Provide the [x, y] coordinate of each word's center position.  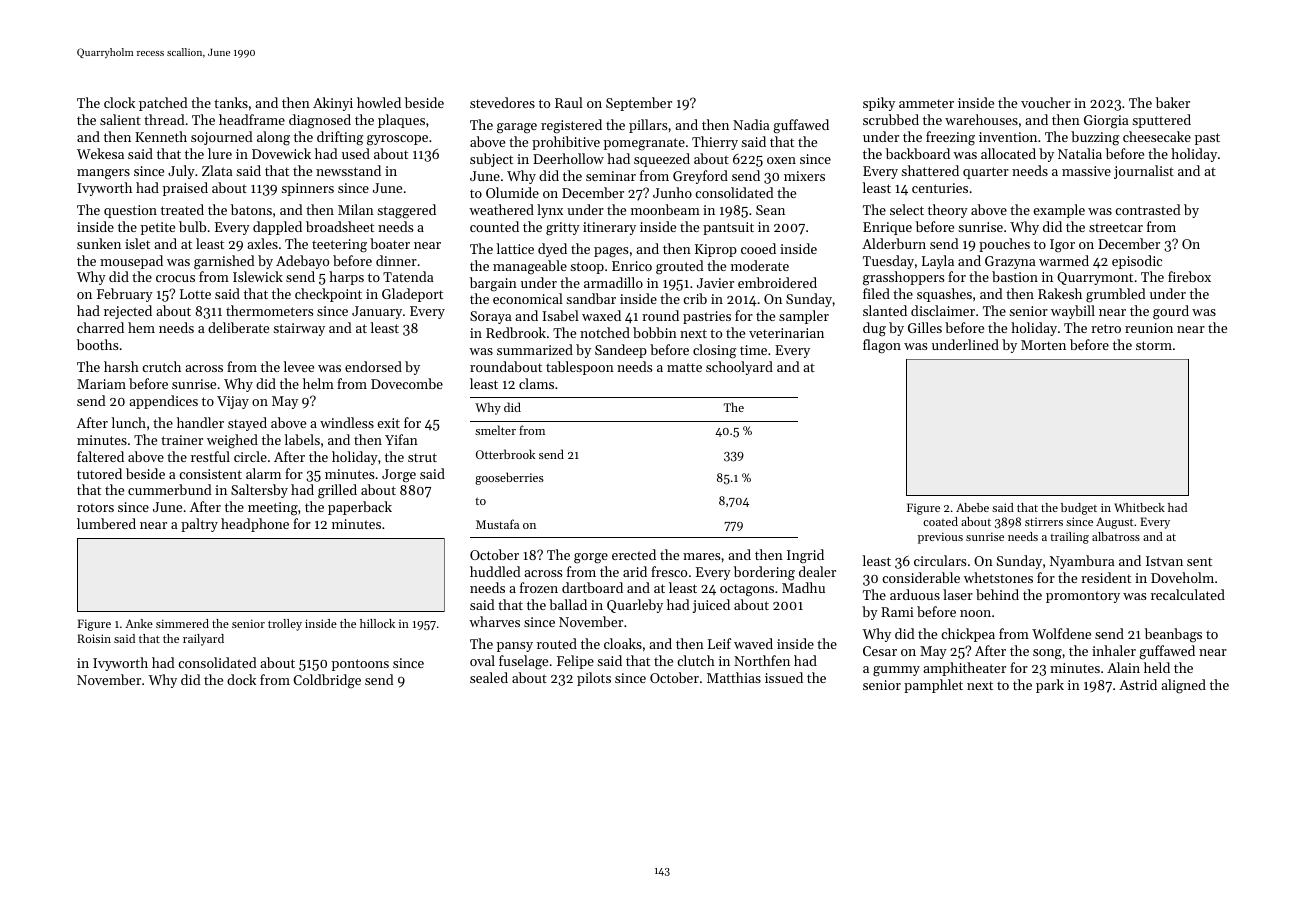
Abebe [972, 507]
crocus [175, 278]
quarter [986, 173]
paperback [360, 508]
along [273, 138]
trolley [285, 625]
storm [1154, 345]
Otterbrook [505, 454]
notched [605, 332]
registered [571, 126]
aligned [1183, 686]
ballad [568, 604]
